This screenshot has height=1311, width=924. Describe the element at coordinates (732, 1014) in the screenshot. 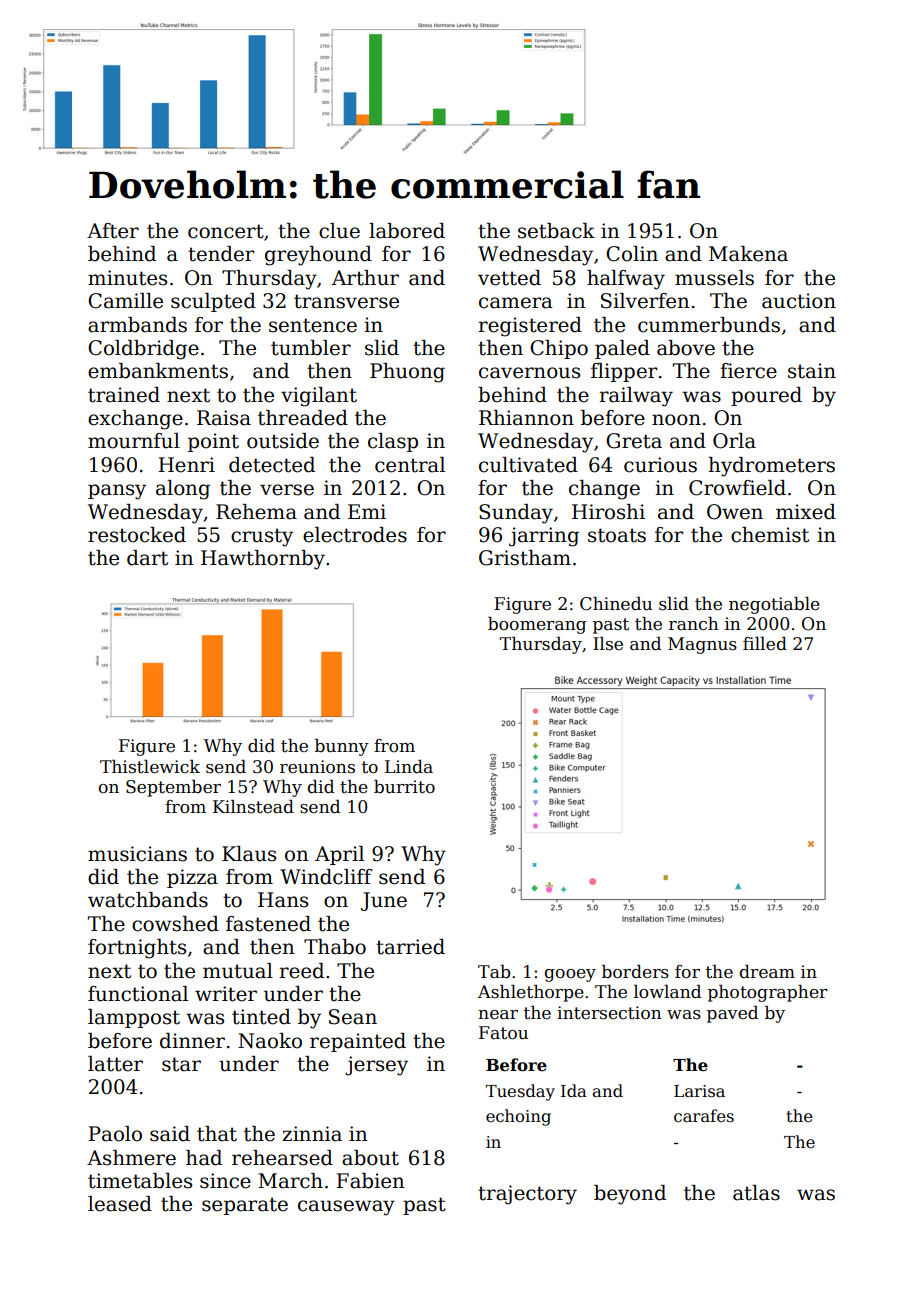

I see `paved` at that location.
